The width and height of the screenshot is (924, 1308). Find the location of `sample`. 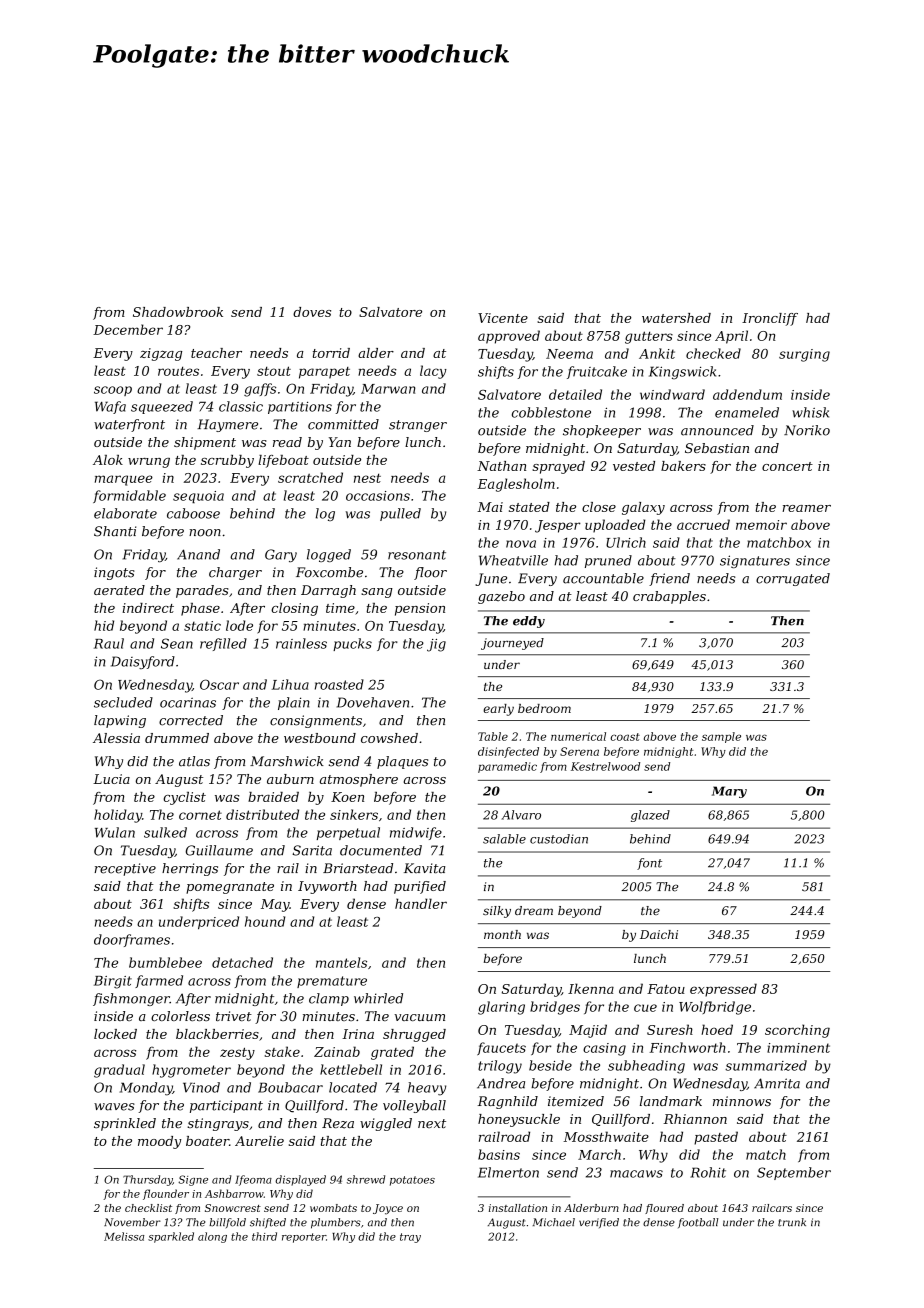

sample is located at coordinates (721, 737).
